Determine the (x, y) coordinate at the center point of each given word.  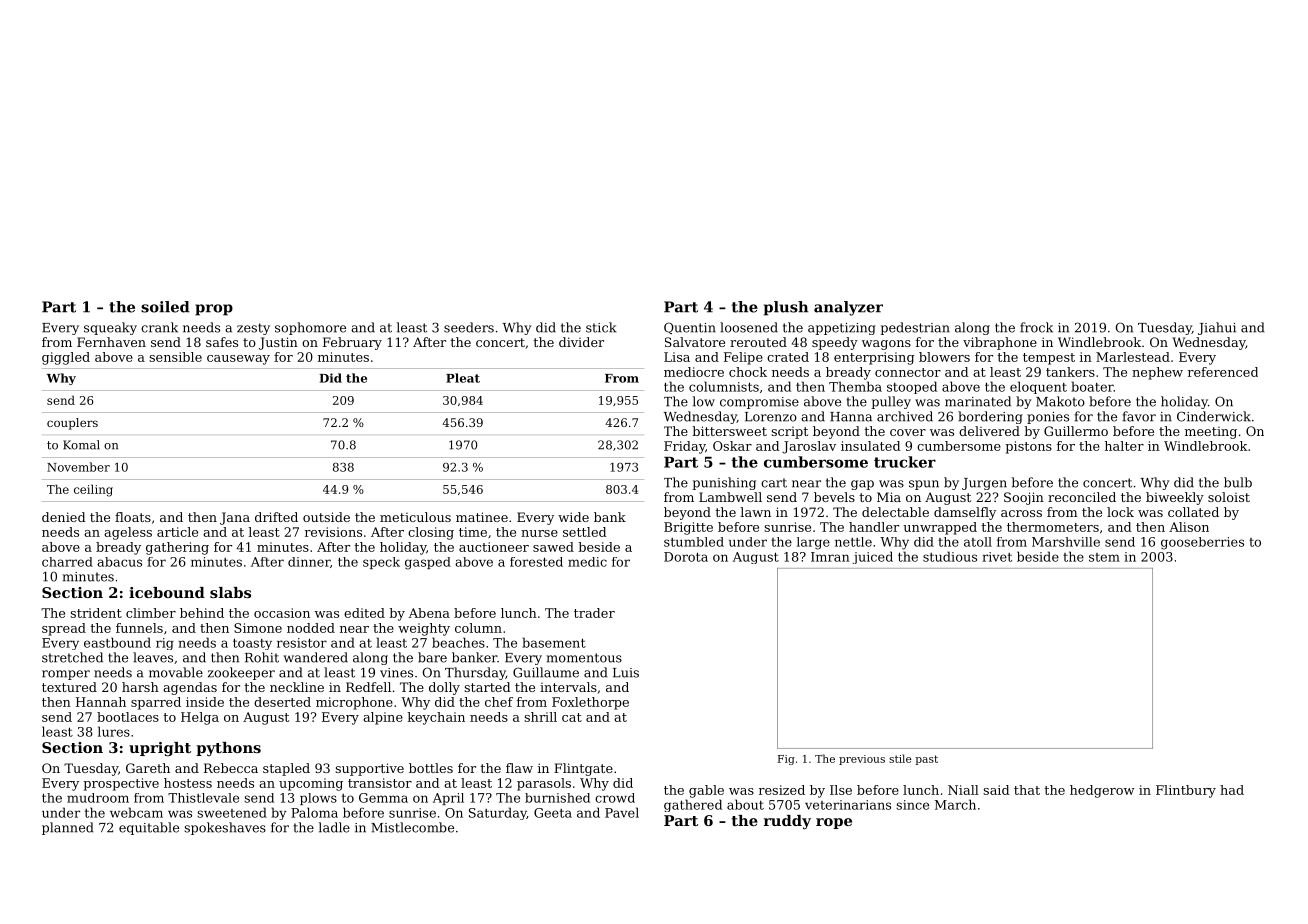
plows (318, 799)
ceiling (93, 490)
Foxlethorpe (590, 703)
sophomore (310, 328)
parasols (544, 784)
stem (1104, 557)
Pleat (463, 378)
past (927, 760)
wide (573, 517)
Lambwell (730, 497)
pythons (228, 749)
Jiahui (1217, 328)
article (177, 532)
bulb (1238, 482)
